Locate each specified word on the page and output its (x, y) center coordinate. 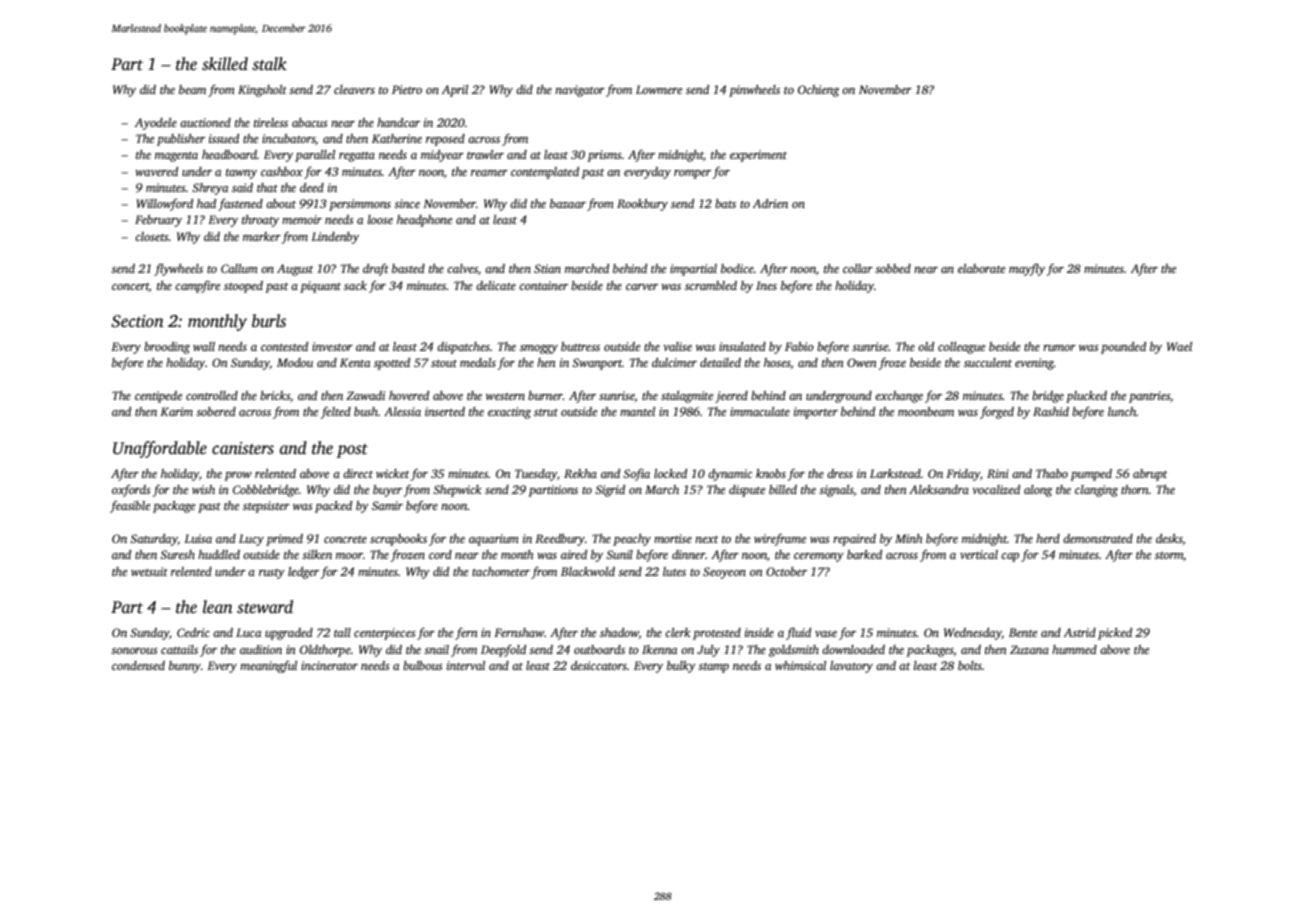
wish (203, 489)
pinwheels (754, 91)
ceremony (819, 557)
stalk (269, 64)
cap (1010, 557)
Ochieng (818, 91)
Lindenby (335, 238)
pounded (1123, 348)
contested (284, 346)
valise (677, 346)
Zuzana (1029, 649)
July (708, 651)
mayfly (1027, 269)
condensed (138, 665)
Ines (766, 285)
